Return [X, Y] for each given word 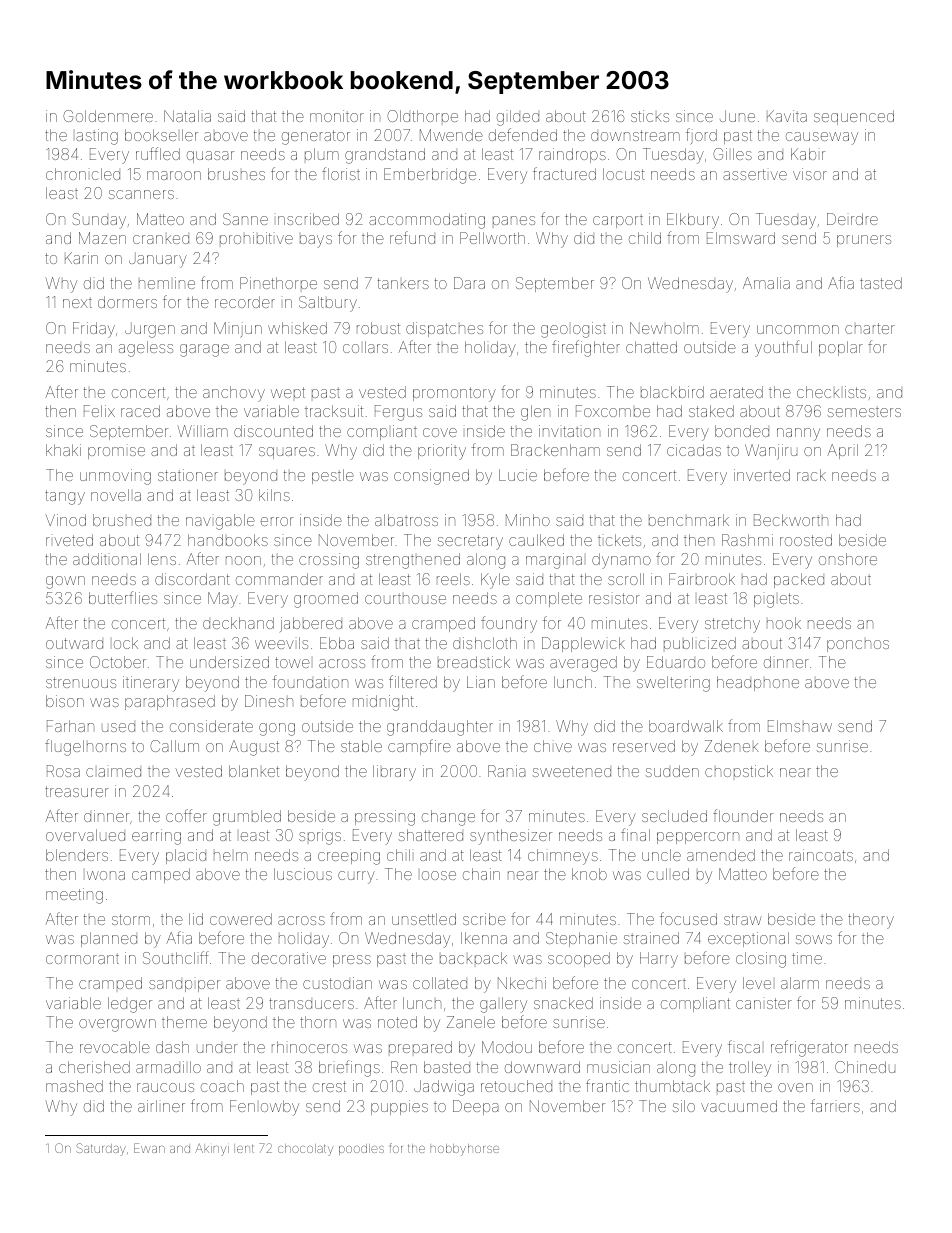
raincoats [821, 855]
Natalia [187, 116]
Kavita [787, 116]
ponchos [858, 646]
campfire [419, 747]
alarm [800, 983]
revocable [115, 1047]
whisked [297, 328]
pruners [864, 241]
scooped [579, 959]
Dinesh [269, 701]
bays [316, 241]
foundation [310, 681]
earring [156, 837]
